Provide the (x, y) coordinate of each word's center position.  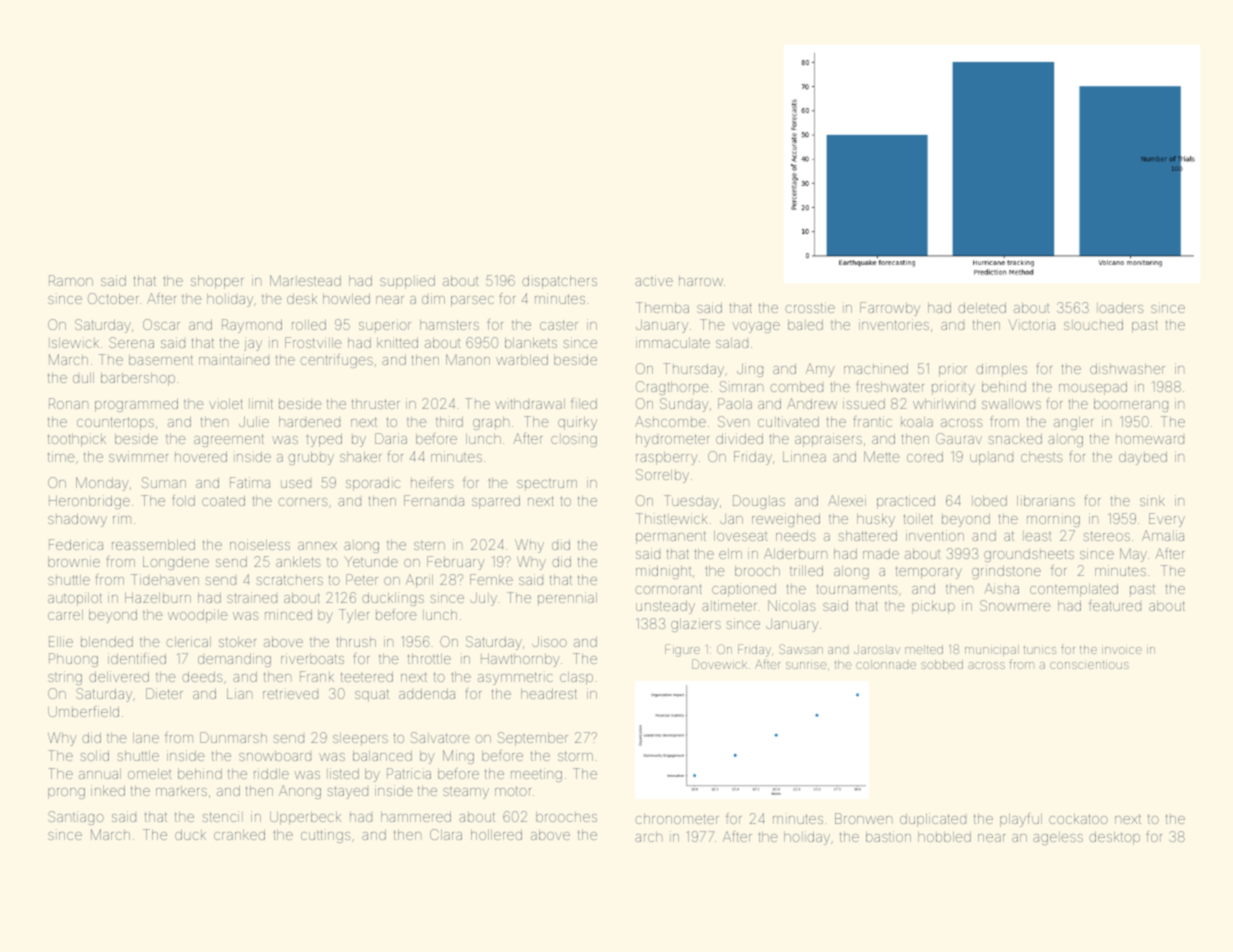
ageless (1058, 838)
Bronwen (863, 818)
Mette (882, 456)
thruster (376, 404)
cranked (239, 834)
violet (226, 404)
